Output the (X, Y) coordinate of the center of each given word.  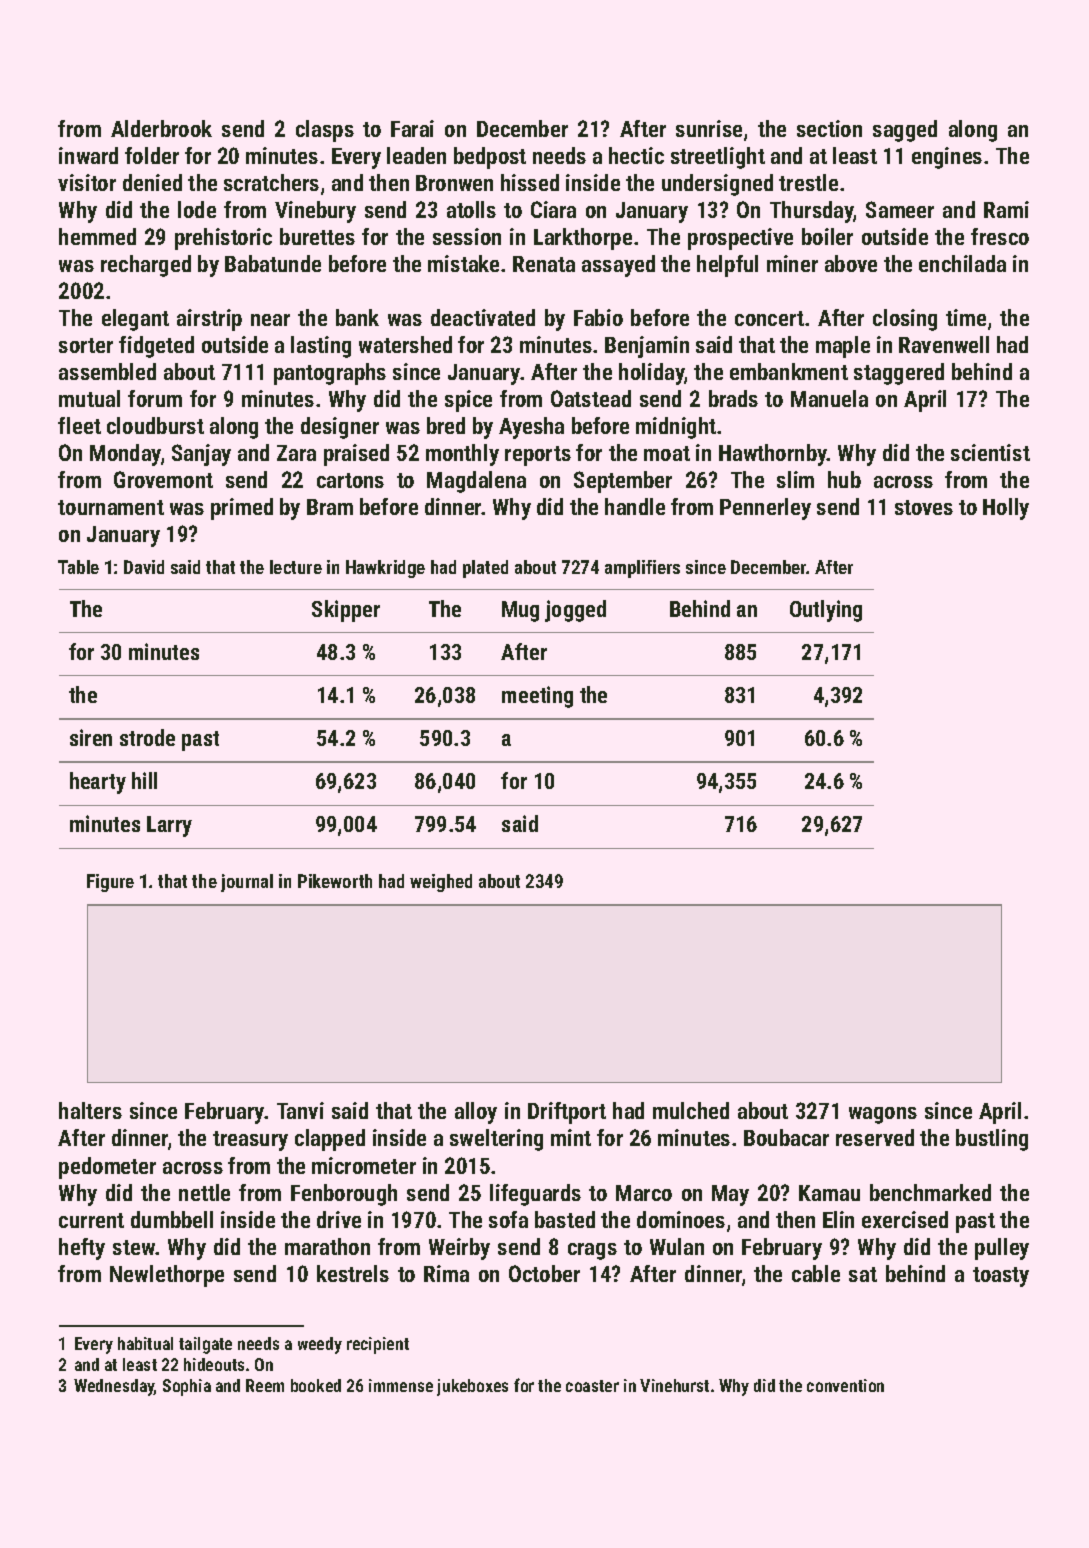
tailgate (205, 1345)
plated (485, 569)
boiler (827, 236)
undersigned (717, 185)
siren (91, 737)
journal (247, 883)
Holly (1006, 509)
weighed (441, 883)
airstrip (209, 320)
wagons (883, 1115)
